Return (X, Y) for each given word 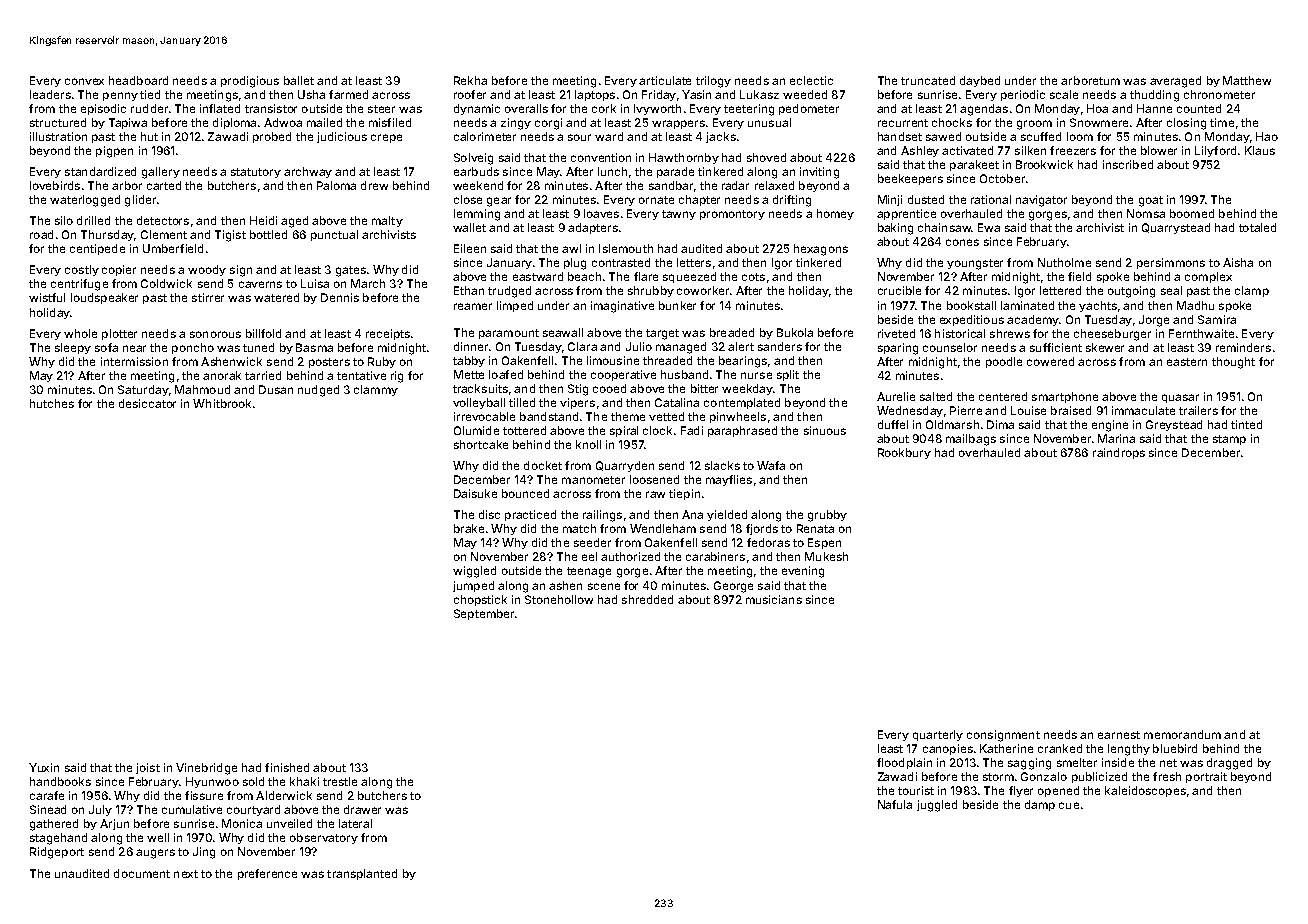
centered (1003, 396)
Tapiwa (128, 123)
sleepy (73, 348)
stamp (1229, 440)
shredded (647, 599)
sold (253, 781)
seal (1171, 290)
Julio (639, 346)
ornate (656, 200)
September (484, 614)
